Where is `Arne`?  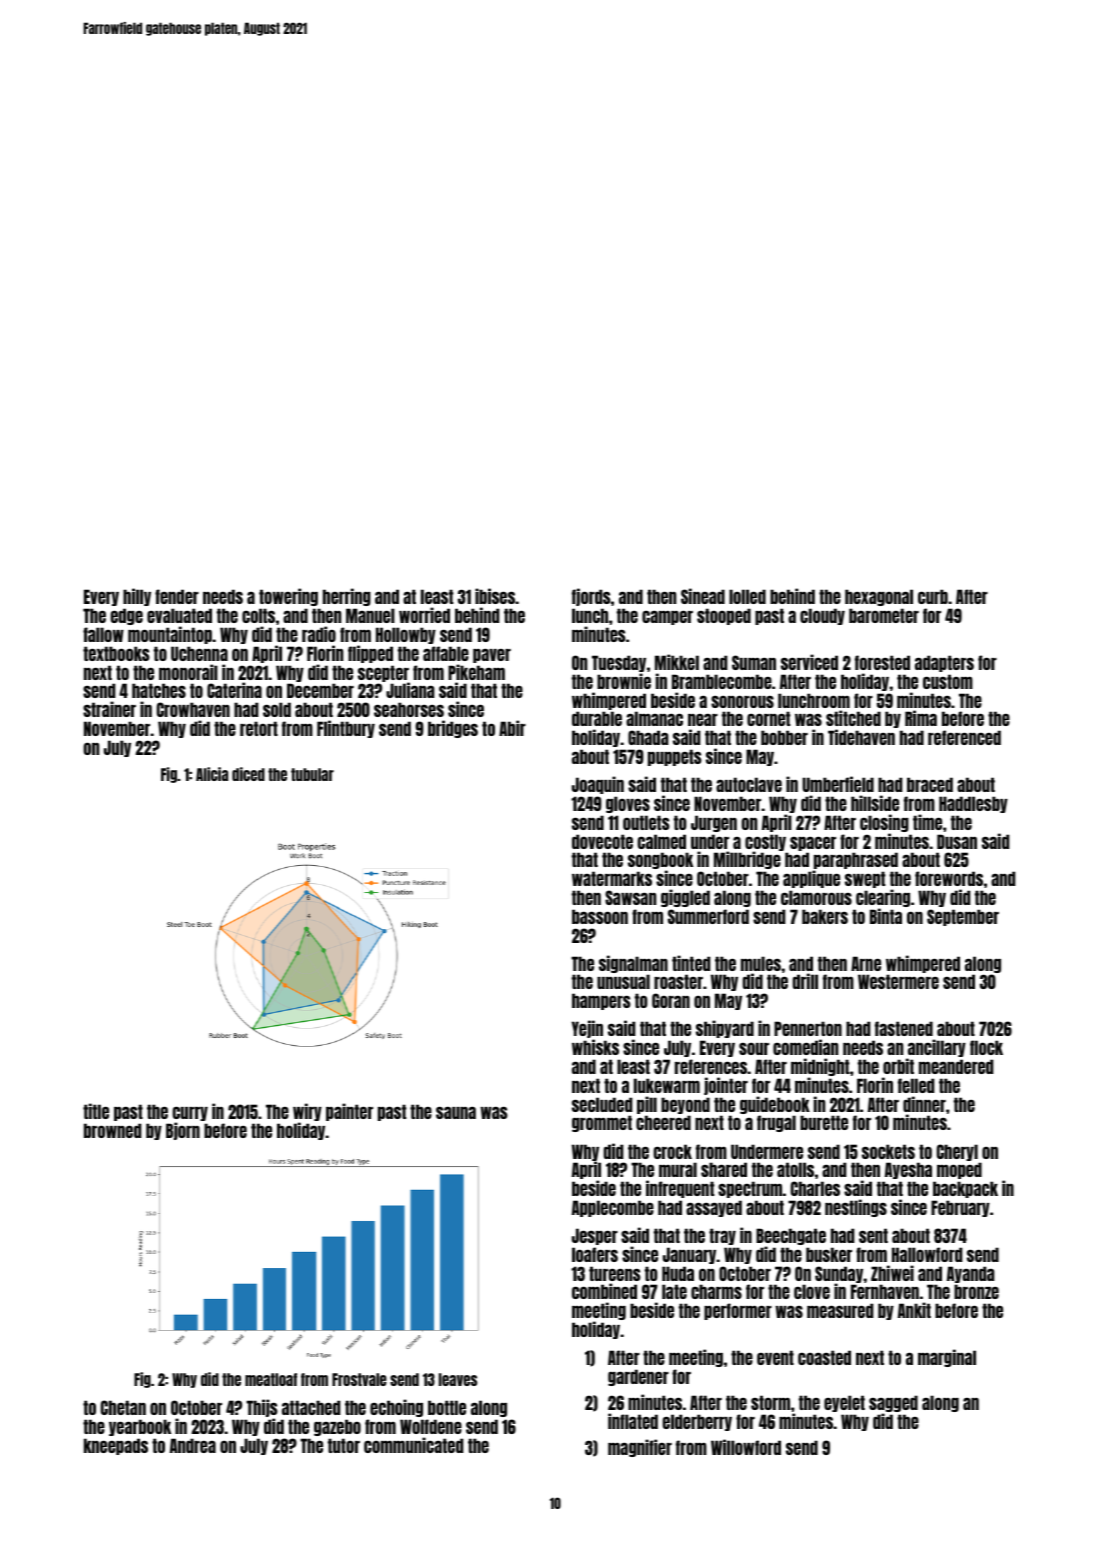 Arne is located at coordinates (866, 963).
